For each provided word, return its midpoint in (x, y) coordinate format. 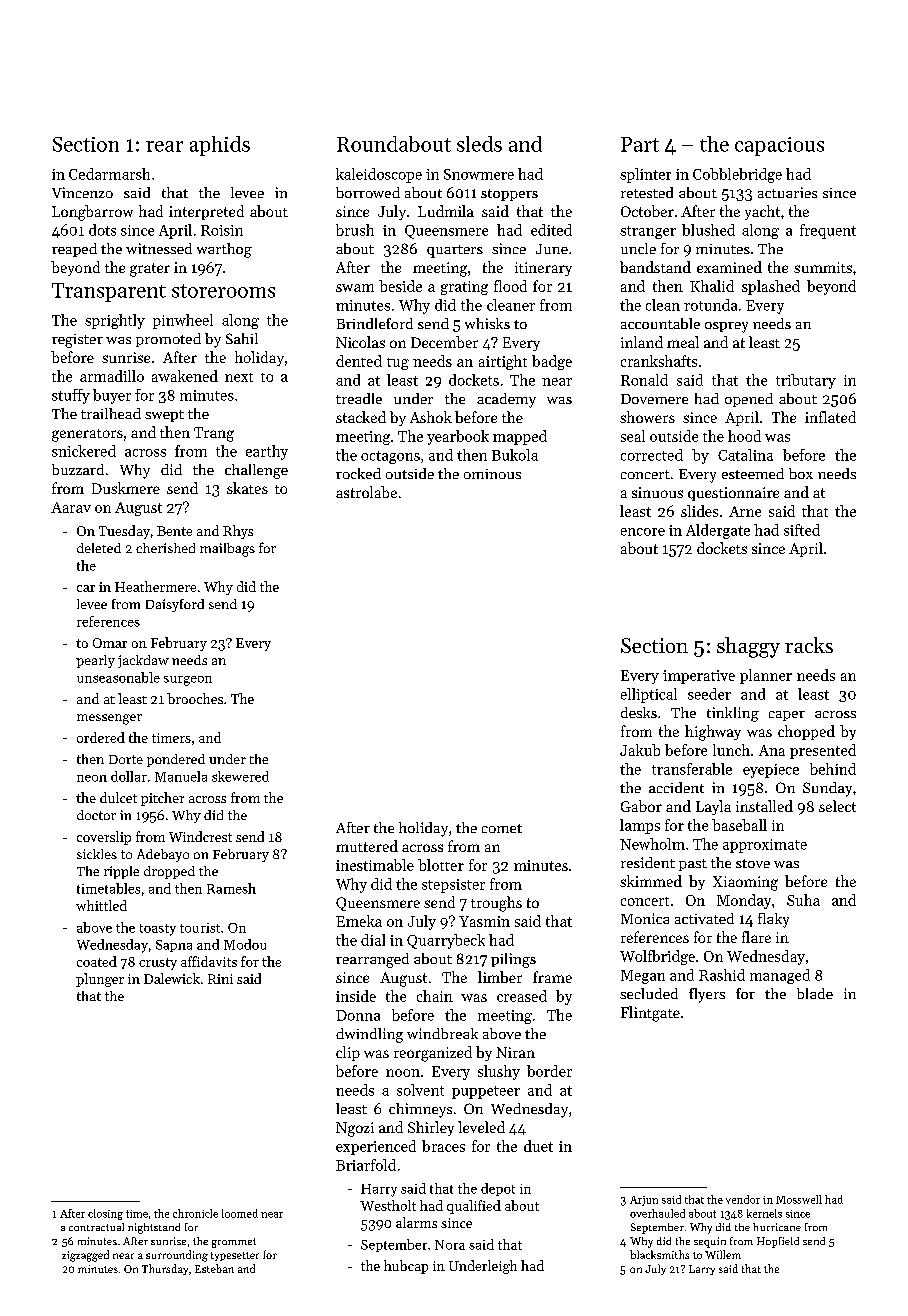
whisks (487, 323)
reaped (74, 250)
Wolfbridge (657, 957)
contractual (96, 1227)
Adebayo (163, 855)
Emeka (359, 921)
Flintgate (650, 1014)
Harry (379, 1190)
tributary (806, 381)
